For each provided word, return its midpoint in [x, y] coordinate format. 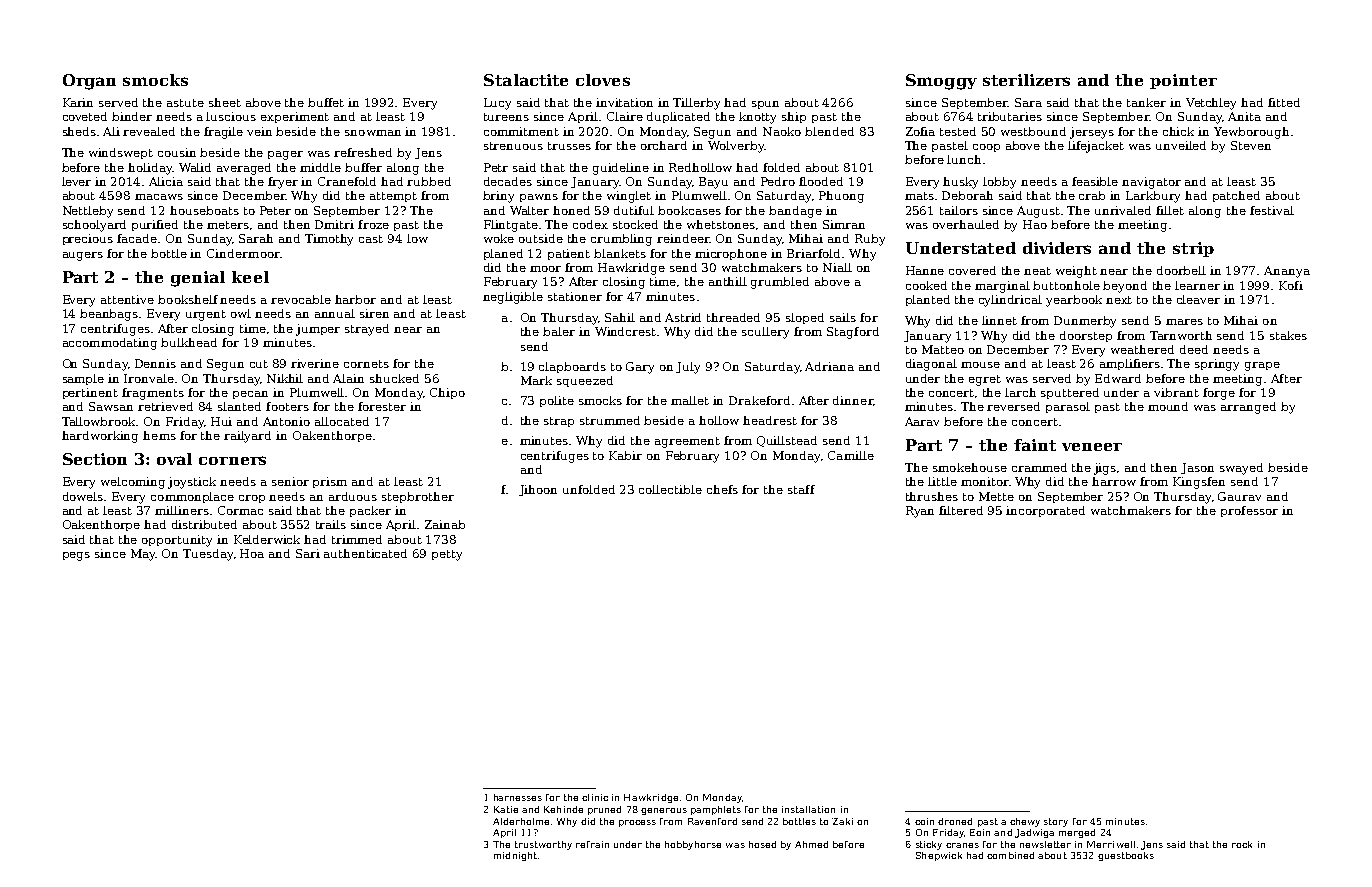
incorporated [1045, 511]
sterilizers [1026, 80]
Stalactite [526, 80]
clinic [595, 797]
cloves [603, 80]
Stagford [853, 333]
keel [250, 277]
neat [1037, 271]
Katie [506, 809]
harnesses [518, 797]
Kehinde [563, 809]
